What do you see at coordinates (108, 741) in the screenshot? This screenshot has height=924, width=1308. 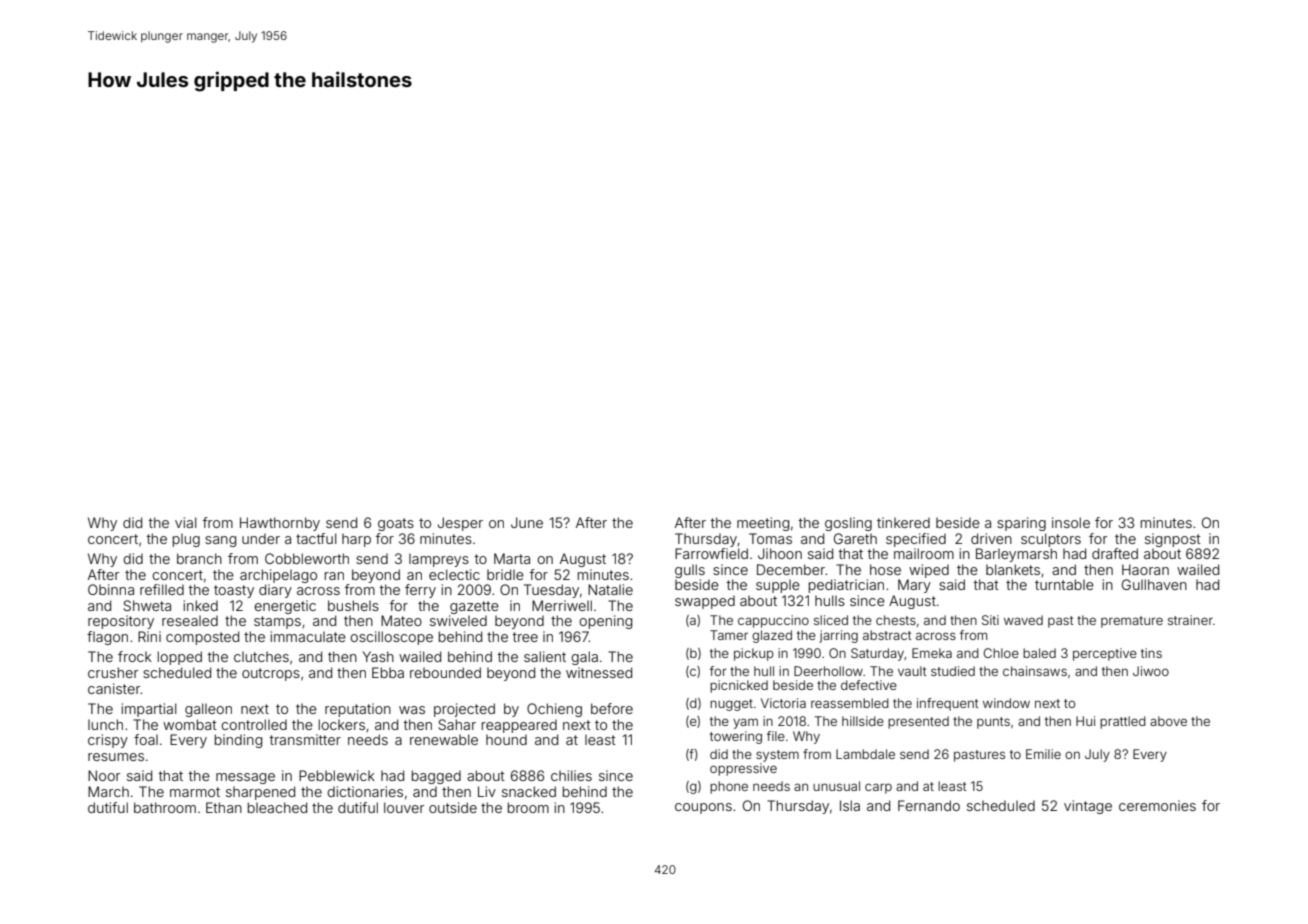 I see `crispy` at bounding box center [108, 741].
